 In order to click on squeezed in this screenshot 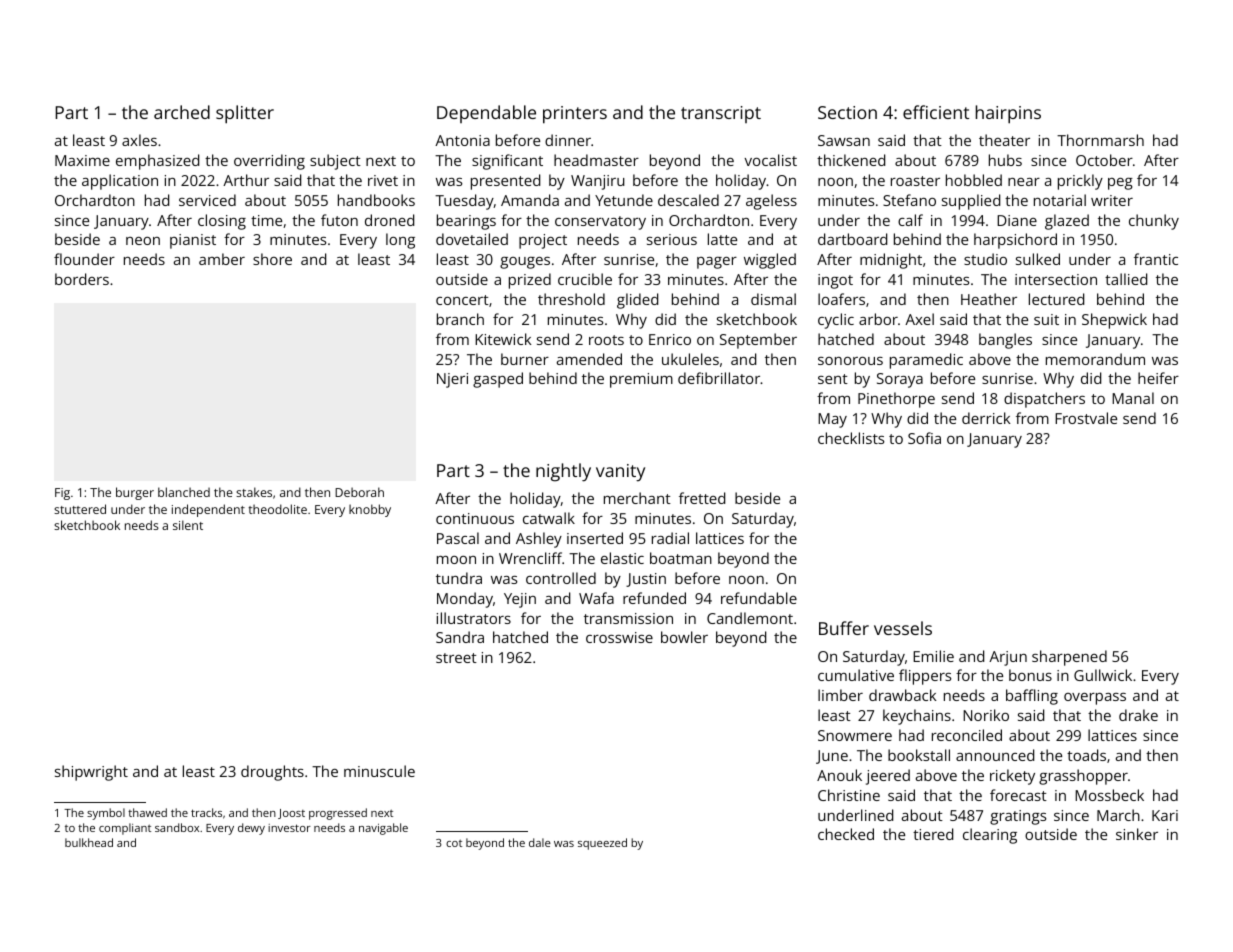, I will do `click(602, 844)`.
